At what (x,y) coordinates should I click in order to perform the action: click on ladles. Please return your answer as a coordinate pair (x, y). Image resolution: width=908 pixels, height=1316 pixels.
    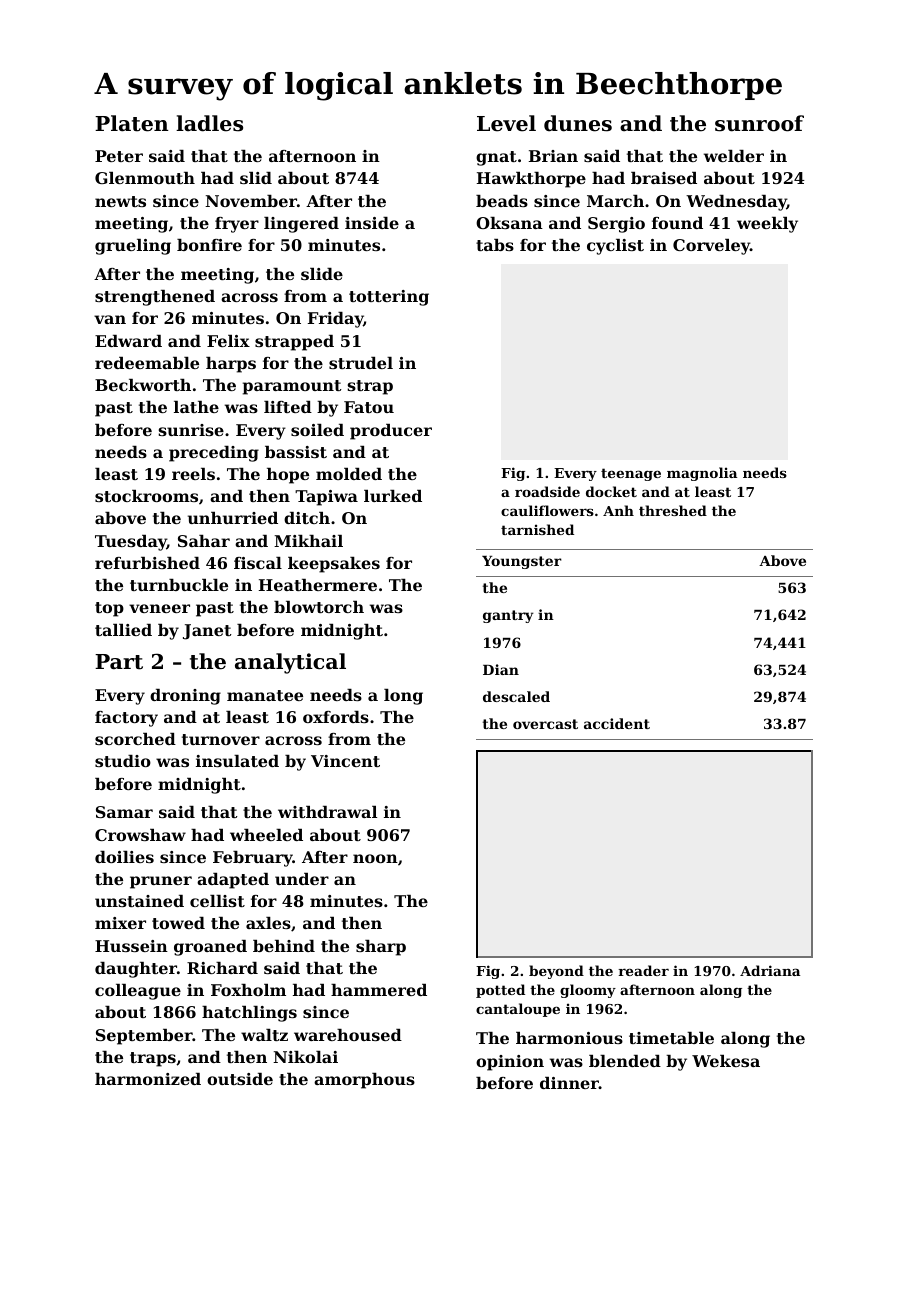
    Looking at the image, I should click on (209, 123).
